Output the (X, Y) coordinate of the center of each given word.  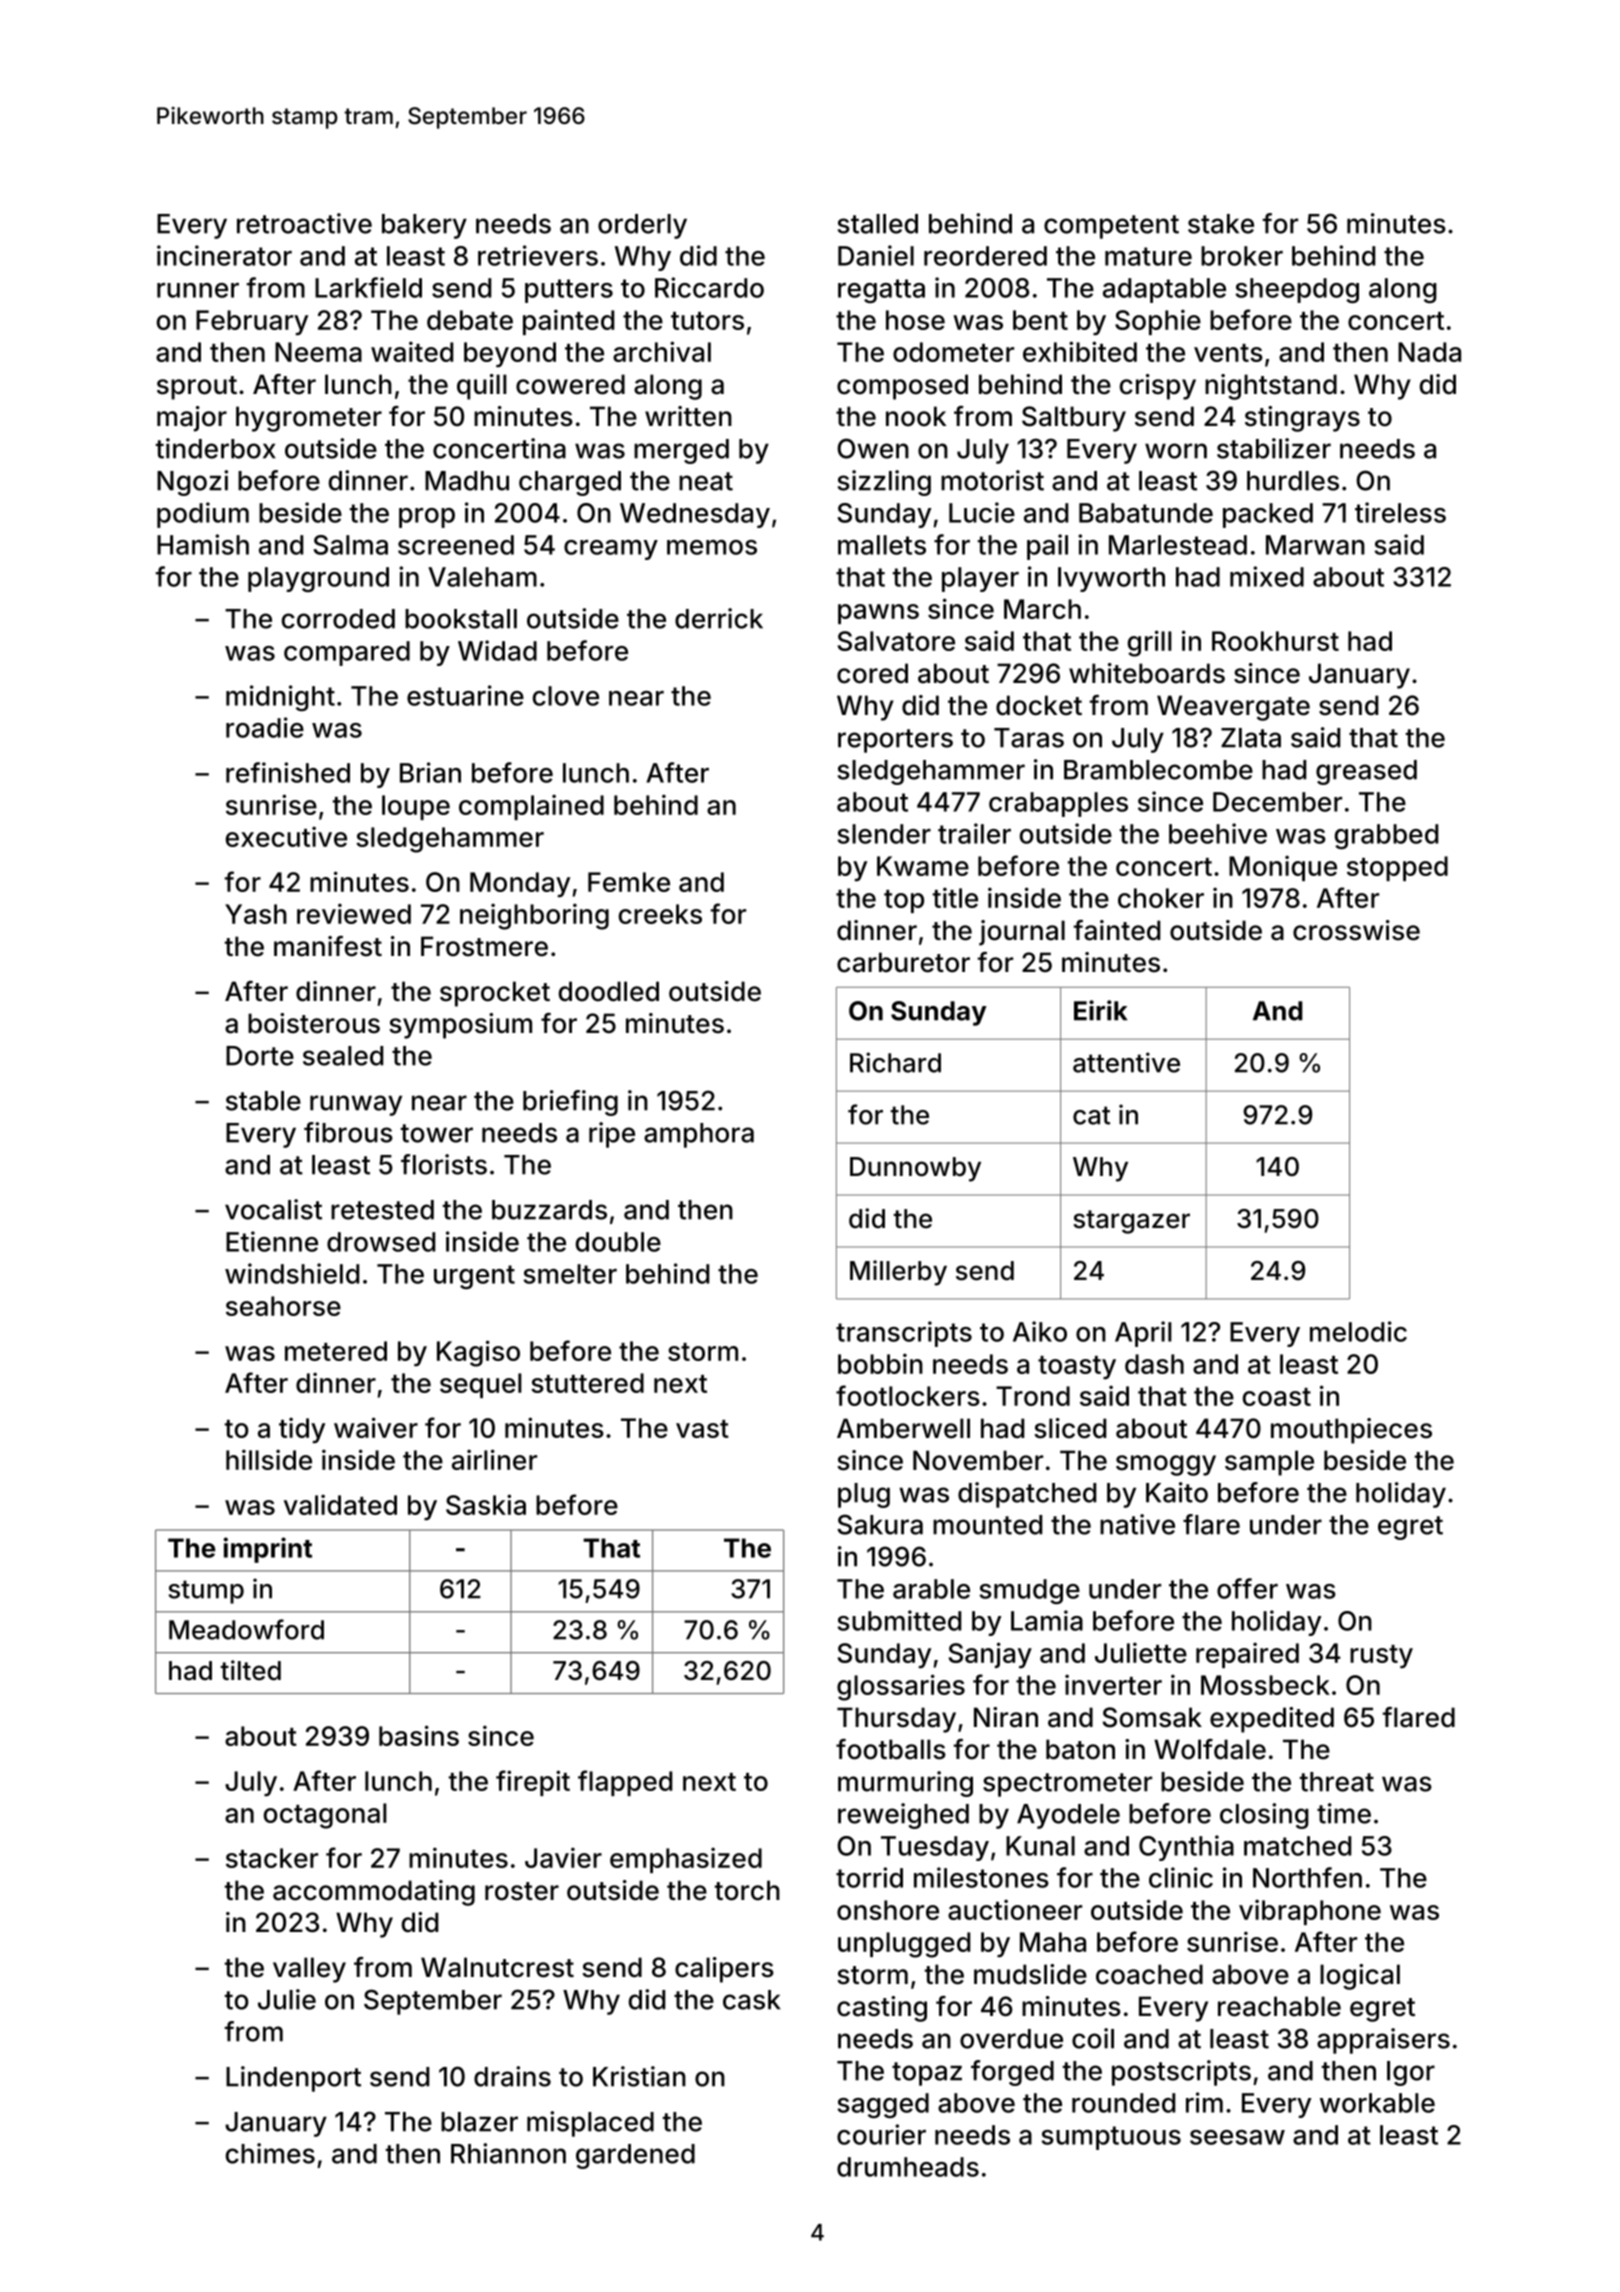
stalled (878, 224)
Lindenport (293, 2079)
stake (1221, 224)
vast (702, 1429)
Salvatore (896, 641)
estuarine (465, 695)
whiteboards (1147, 673)
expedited (1272, 1720)
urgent (474, 1277)
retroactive (304, 223)
